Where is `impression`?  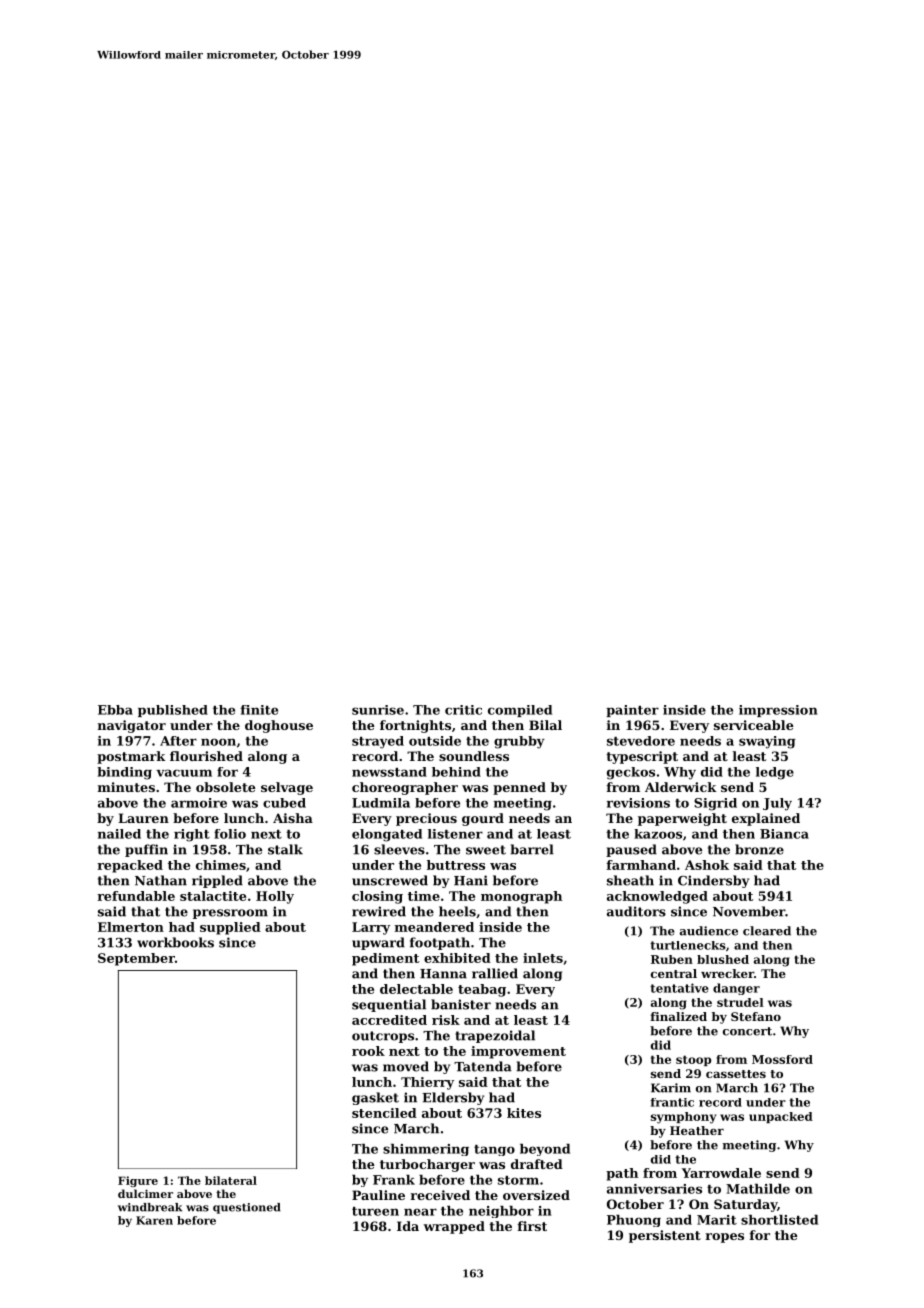 impression is located at coordinates (778, 711).
